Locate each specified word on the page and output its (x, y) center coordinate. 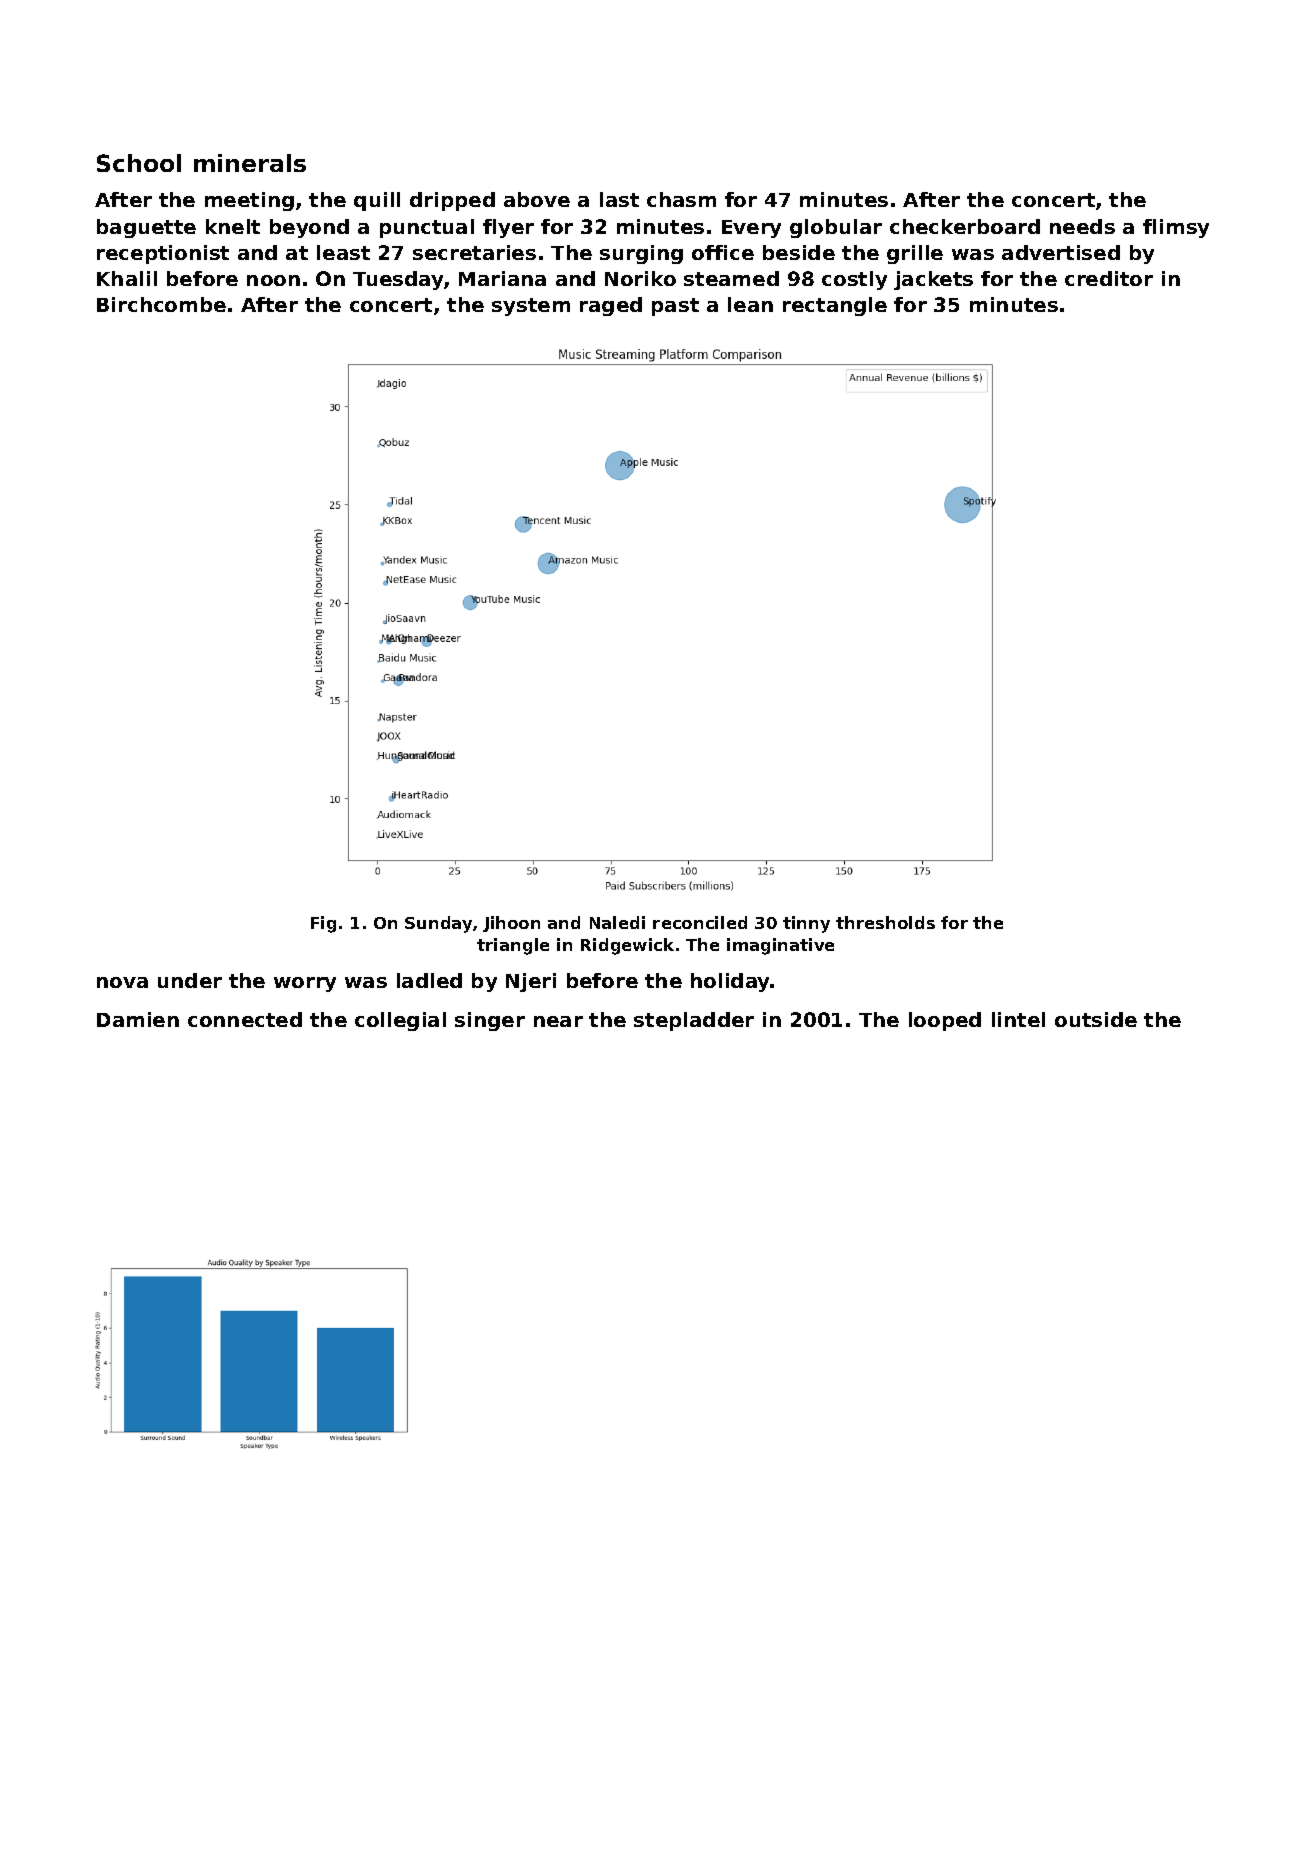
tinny (806, 924)
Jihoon (511, 924)
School (139, 163)
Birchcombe (161, 304)
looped (945, 1021)
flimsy (1176, 228)
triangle (513, 946)
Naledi (617, 922)
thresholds (885, 922)
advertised (1061, 252)
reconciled (700, 922)
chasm (681, 199)
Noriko (640, 278)
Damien (138, 1019)
